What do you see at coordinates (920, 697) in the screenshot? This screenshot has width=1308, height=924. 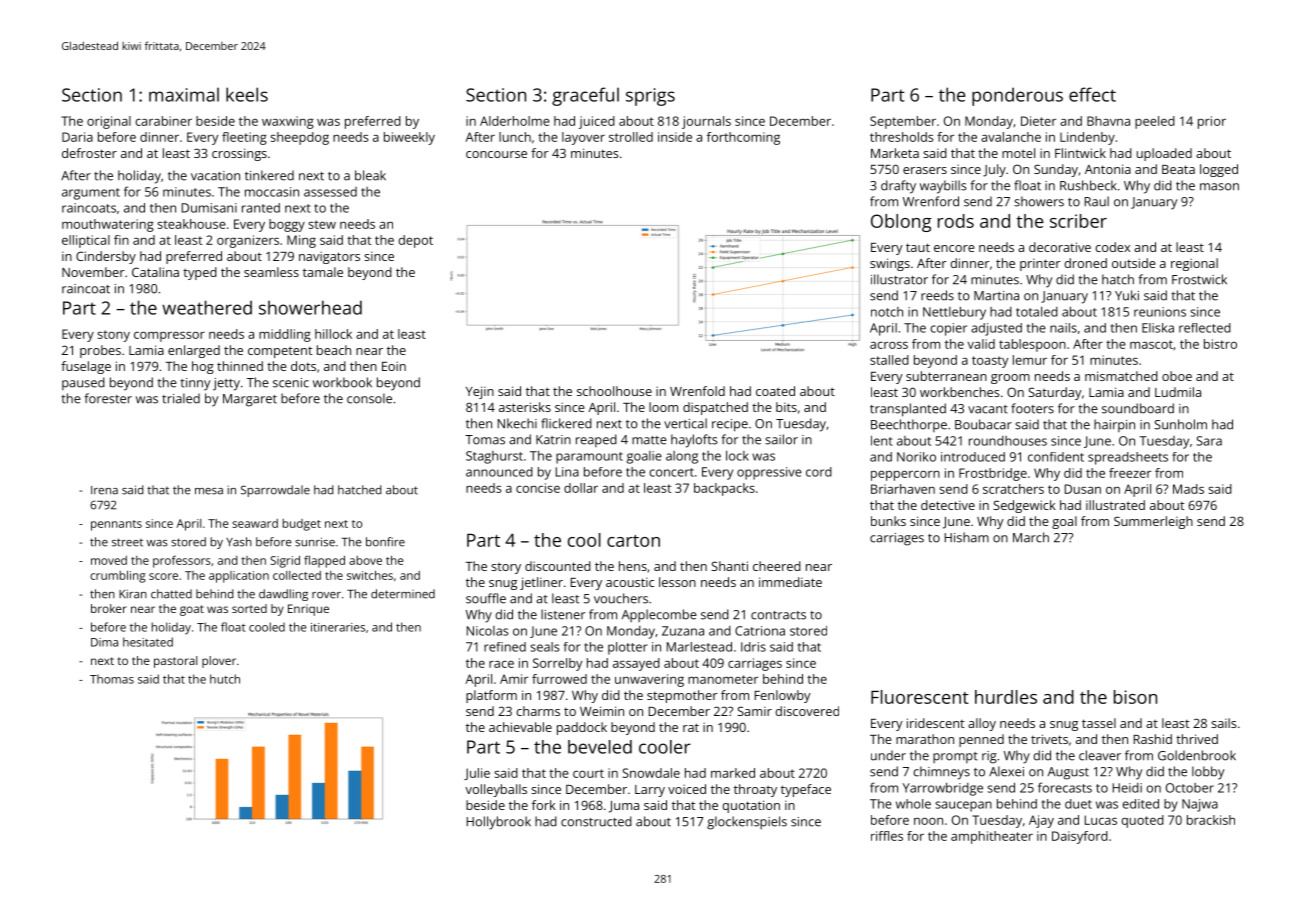 I see `Fluorescent` at bounding box center [920, 697].
